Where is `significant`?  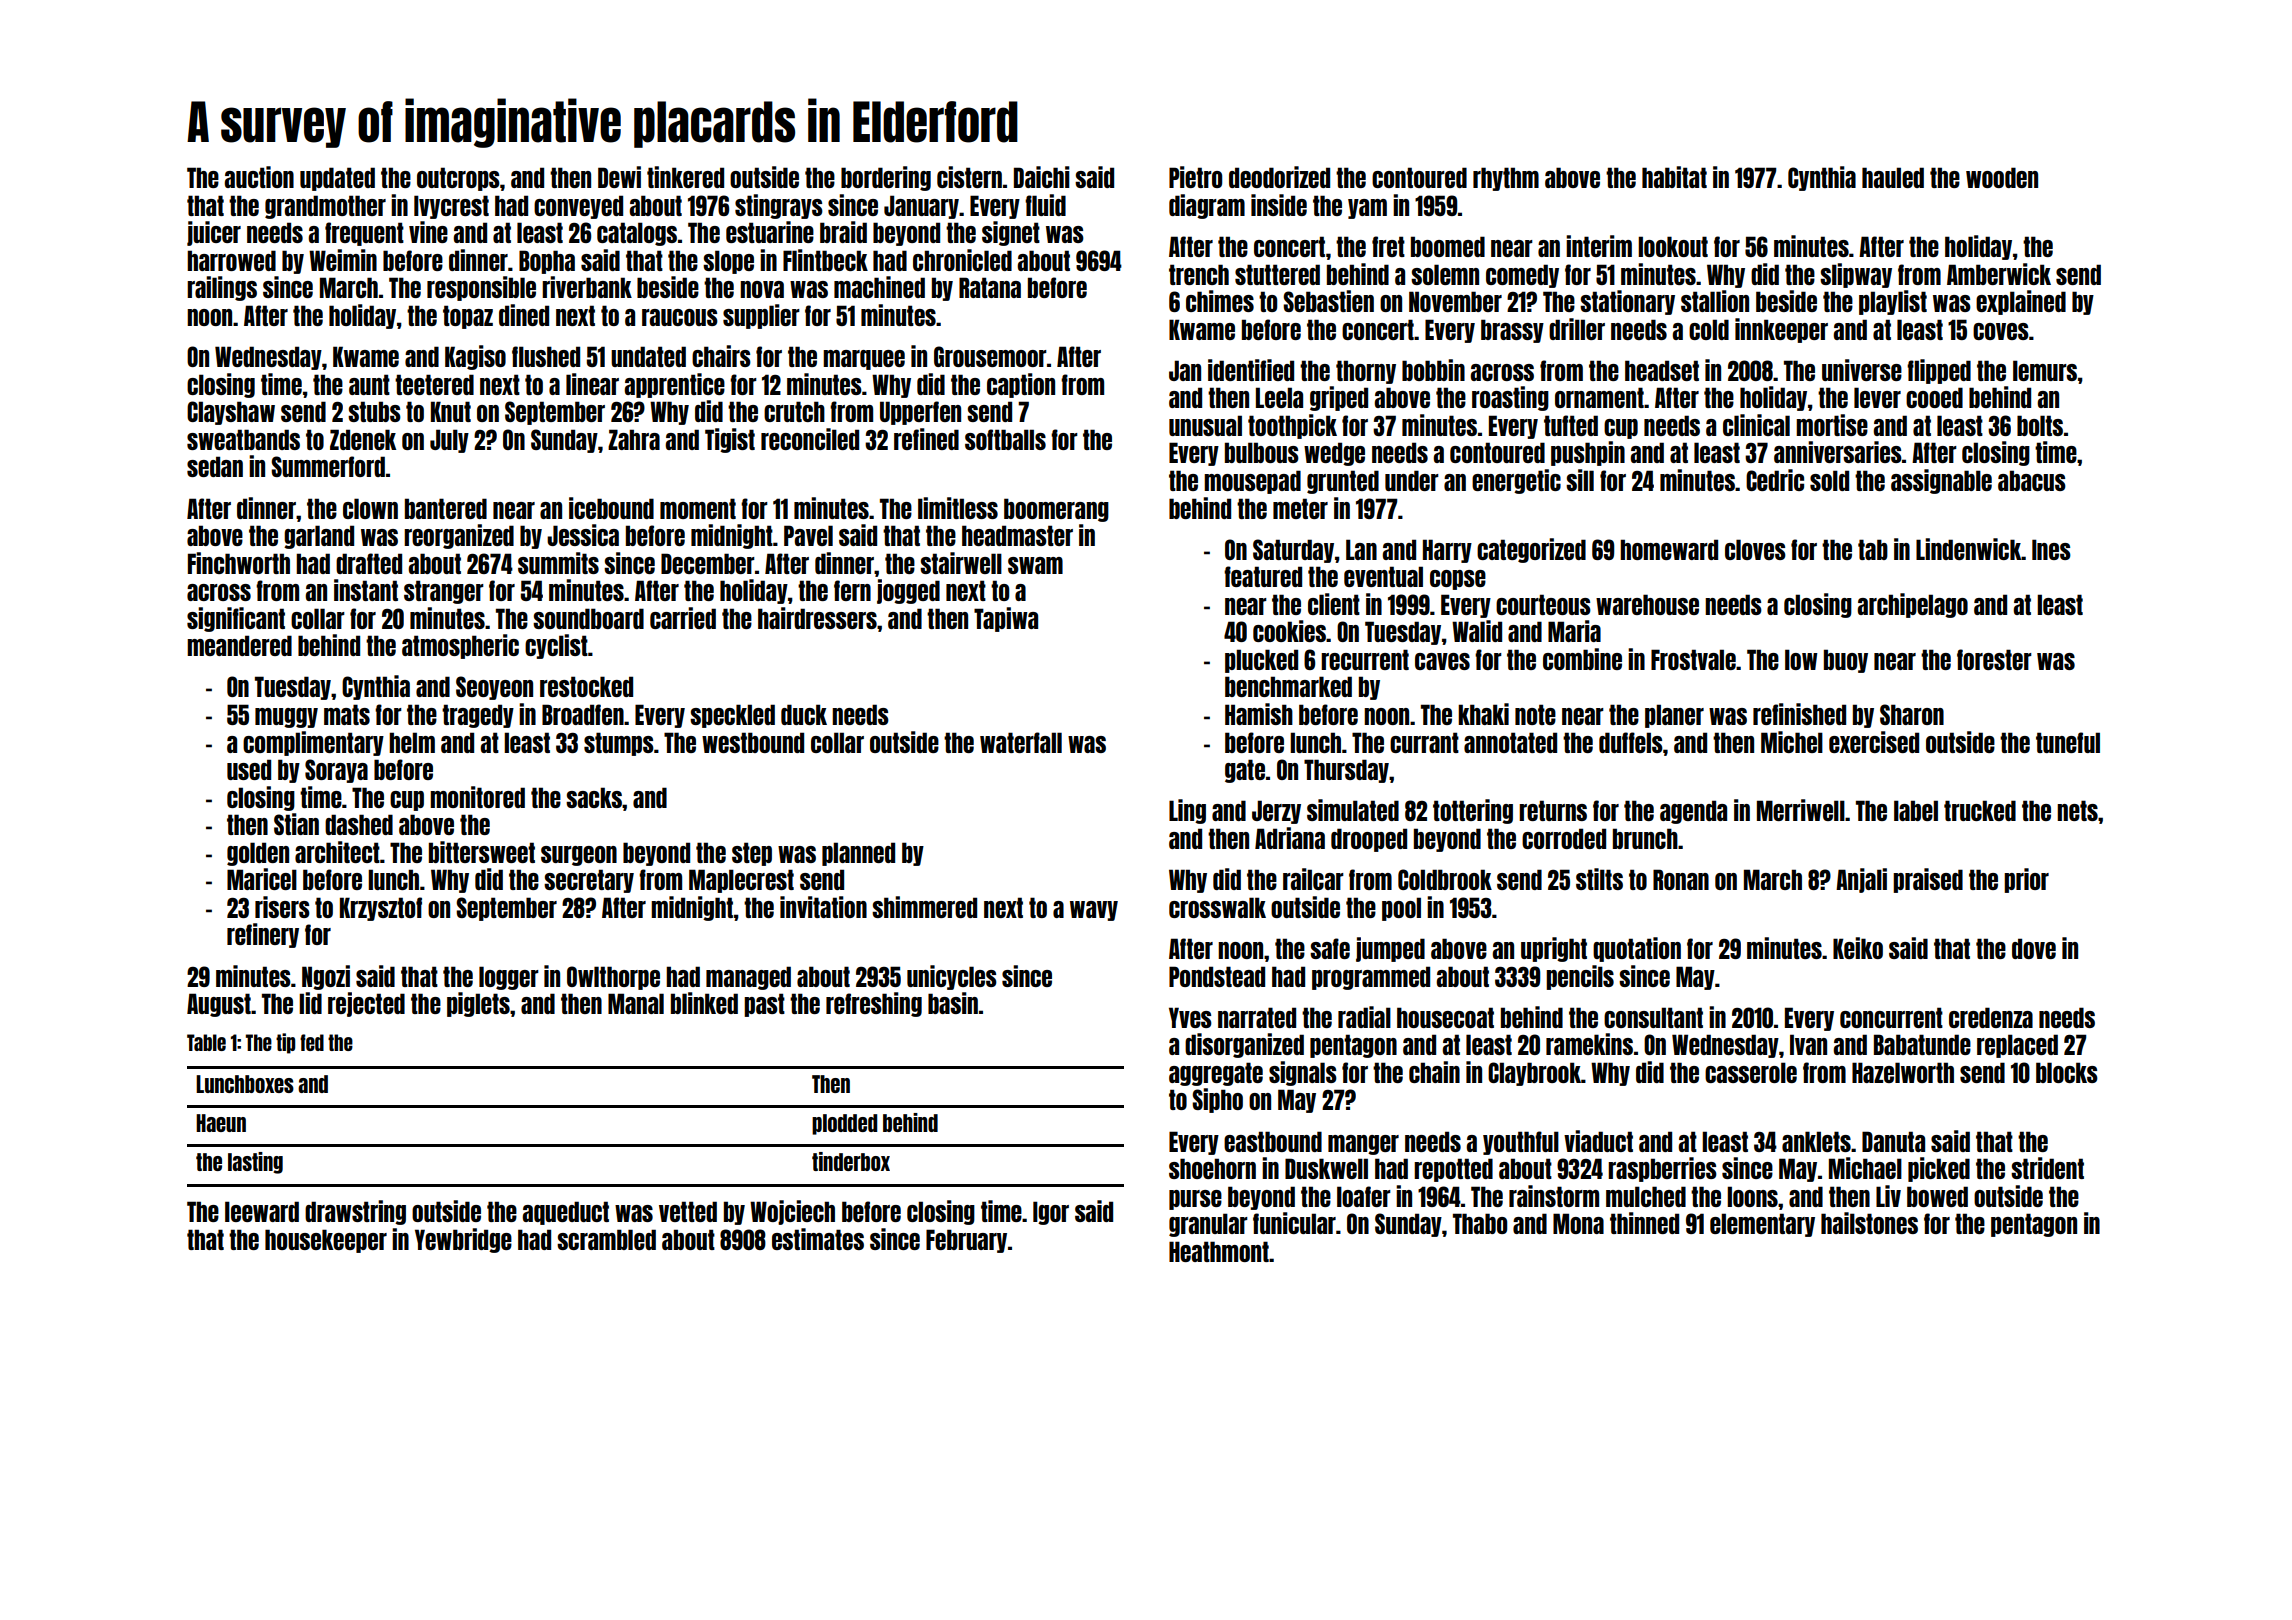
significant is located at coordinates (236, 619).
